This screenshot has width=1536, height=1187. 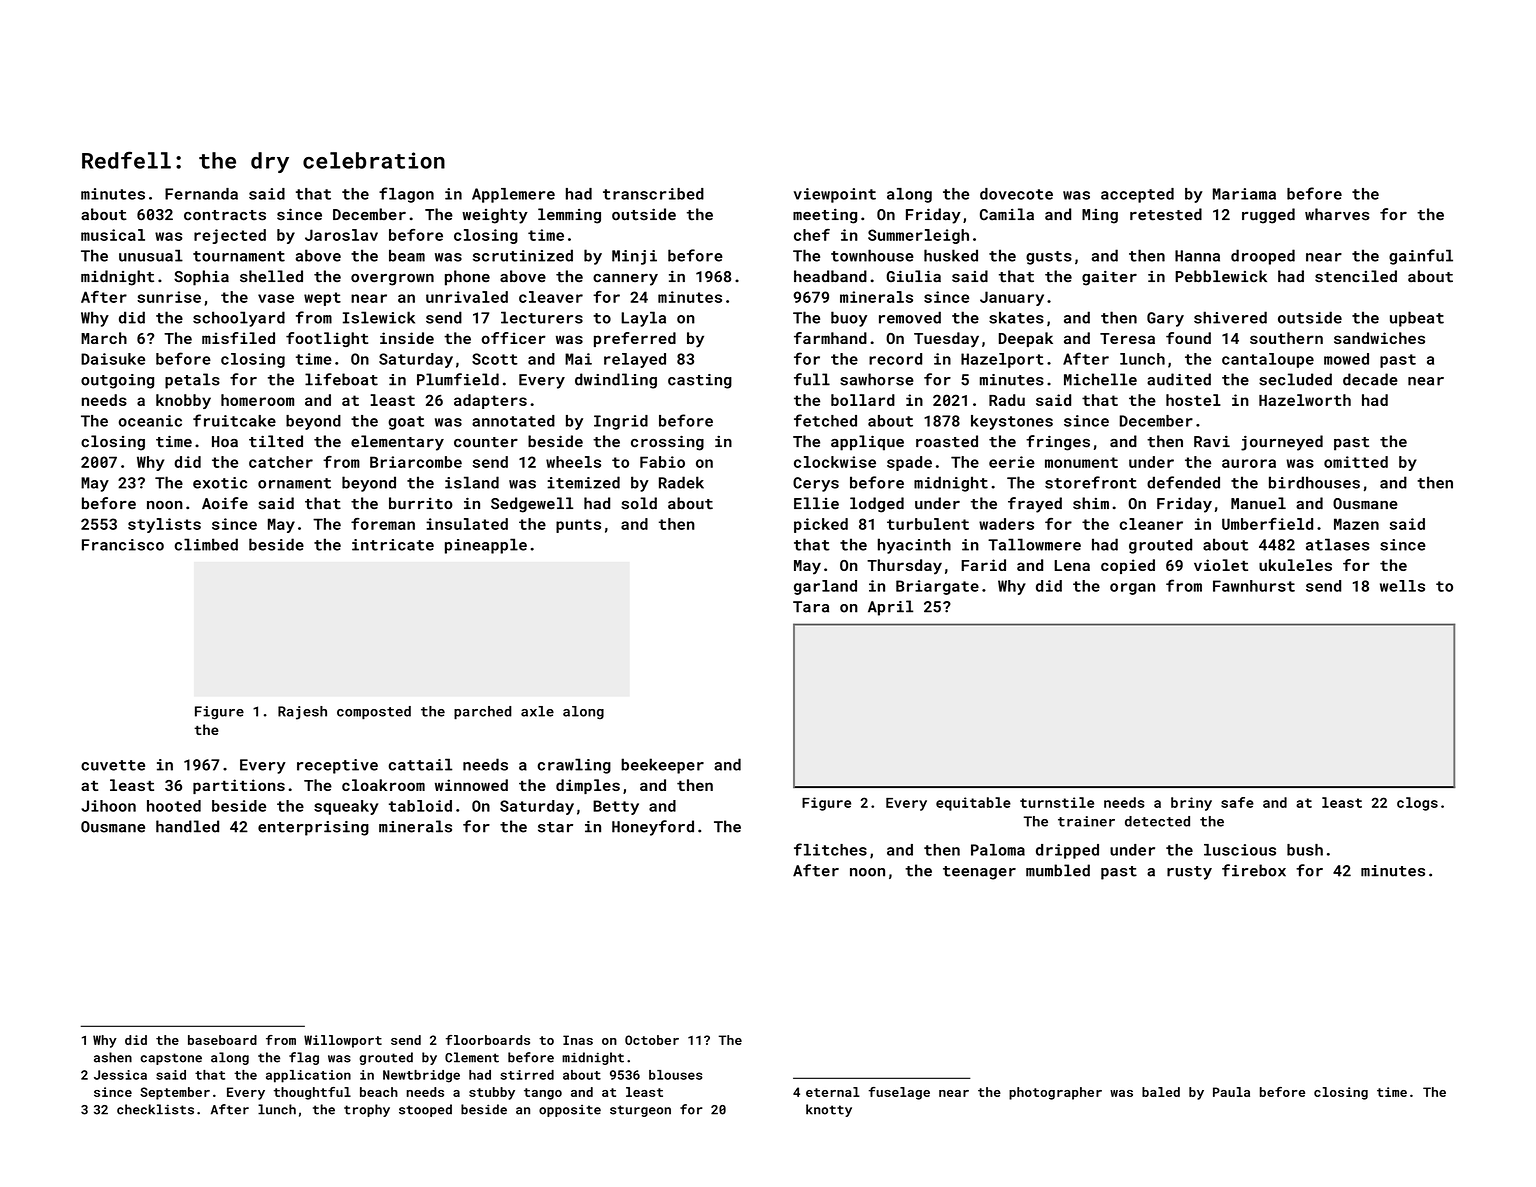 I want to click on viewpoint, so click(x=835, y=195).
